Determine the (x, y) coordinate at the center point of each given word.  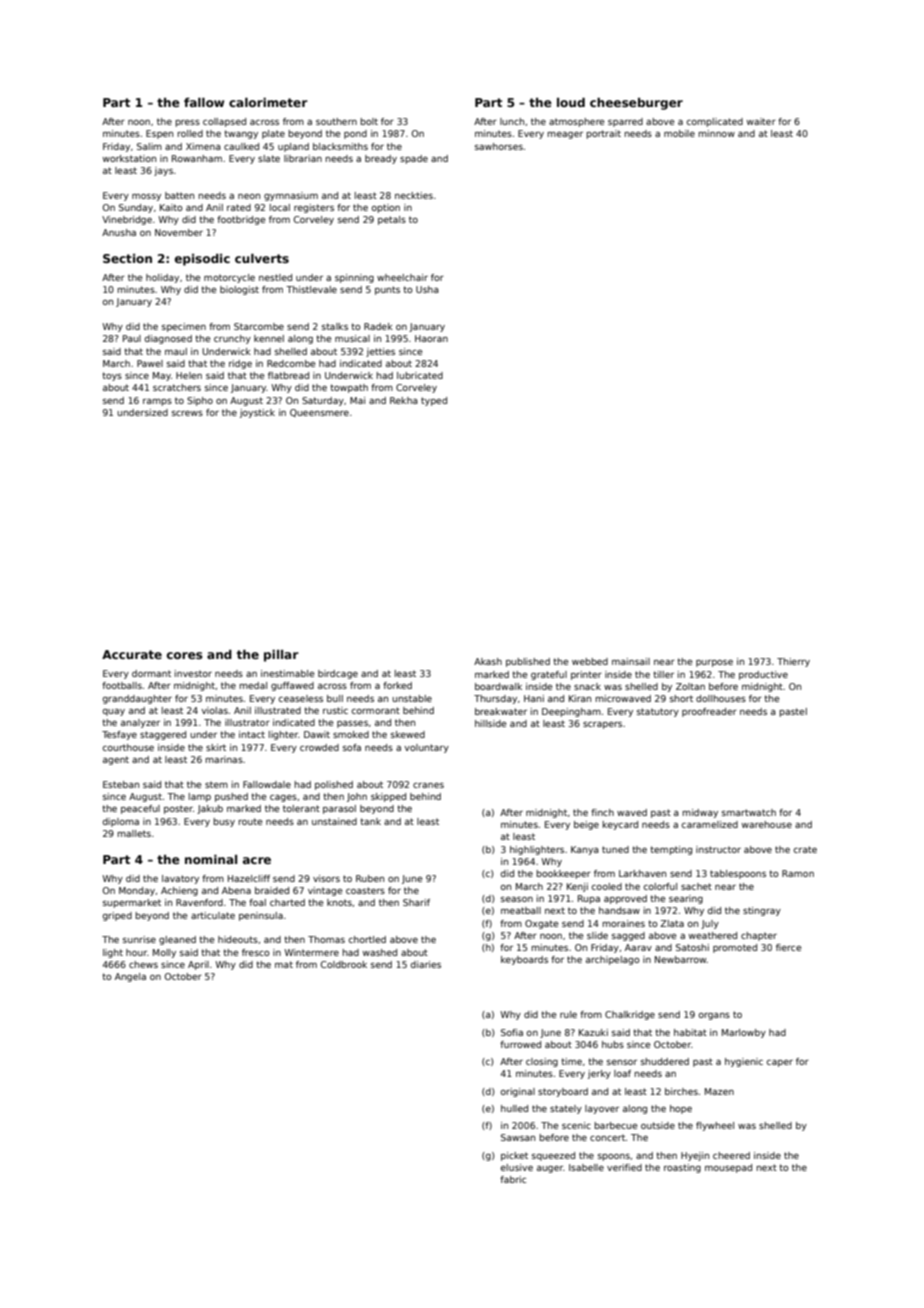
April (198, 965)
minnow (717, 133)
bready (381, 159)
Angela (130, 977)
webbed (590, 661)
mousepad (728, 1168)
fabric (513, 1179)
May (162, 376)
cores (185, 655)
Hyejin (695, 1156)
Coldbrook (344, 964)
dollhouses (721, 698)
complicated (715, 122)
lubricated (420, 375)
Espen (159, 134)
